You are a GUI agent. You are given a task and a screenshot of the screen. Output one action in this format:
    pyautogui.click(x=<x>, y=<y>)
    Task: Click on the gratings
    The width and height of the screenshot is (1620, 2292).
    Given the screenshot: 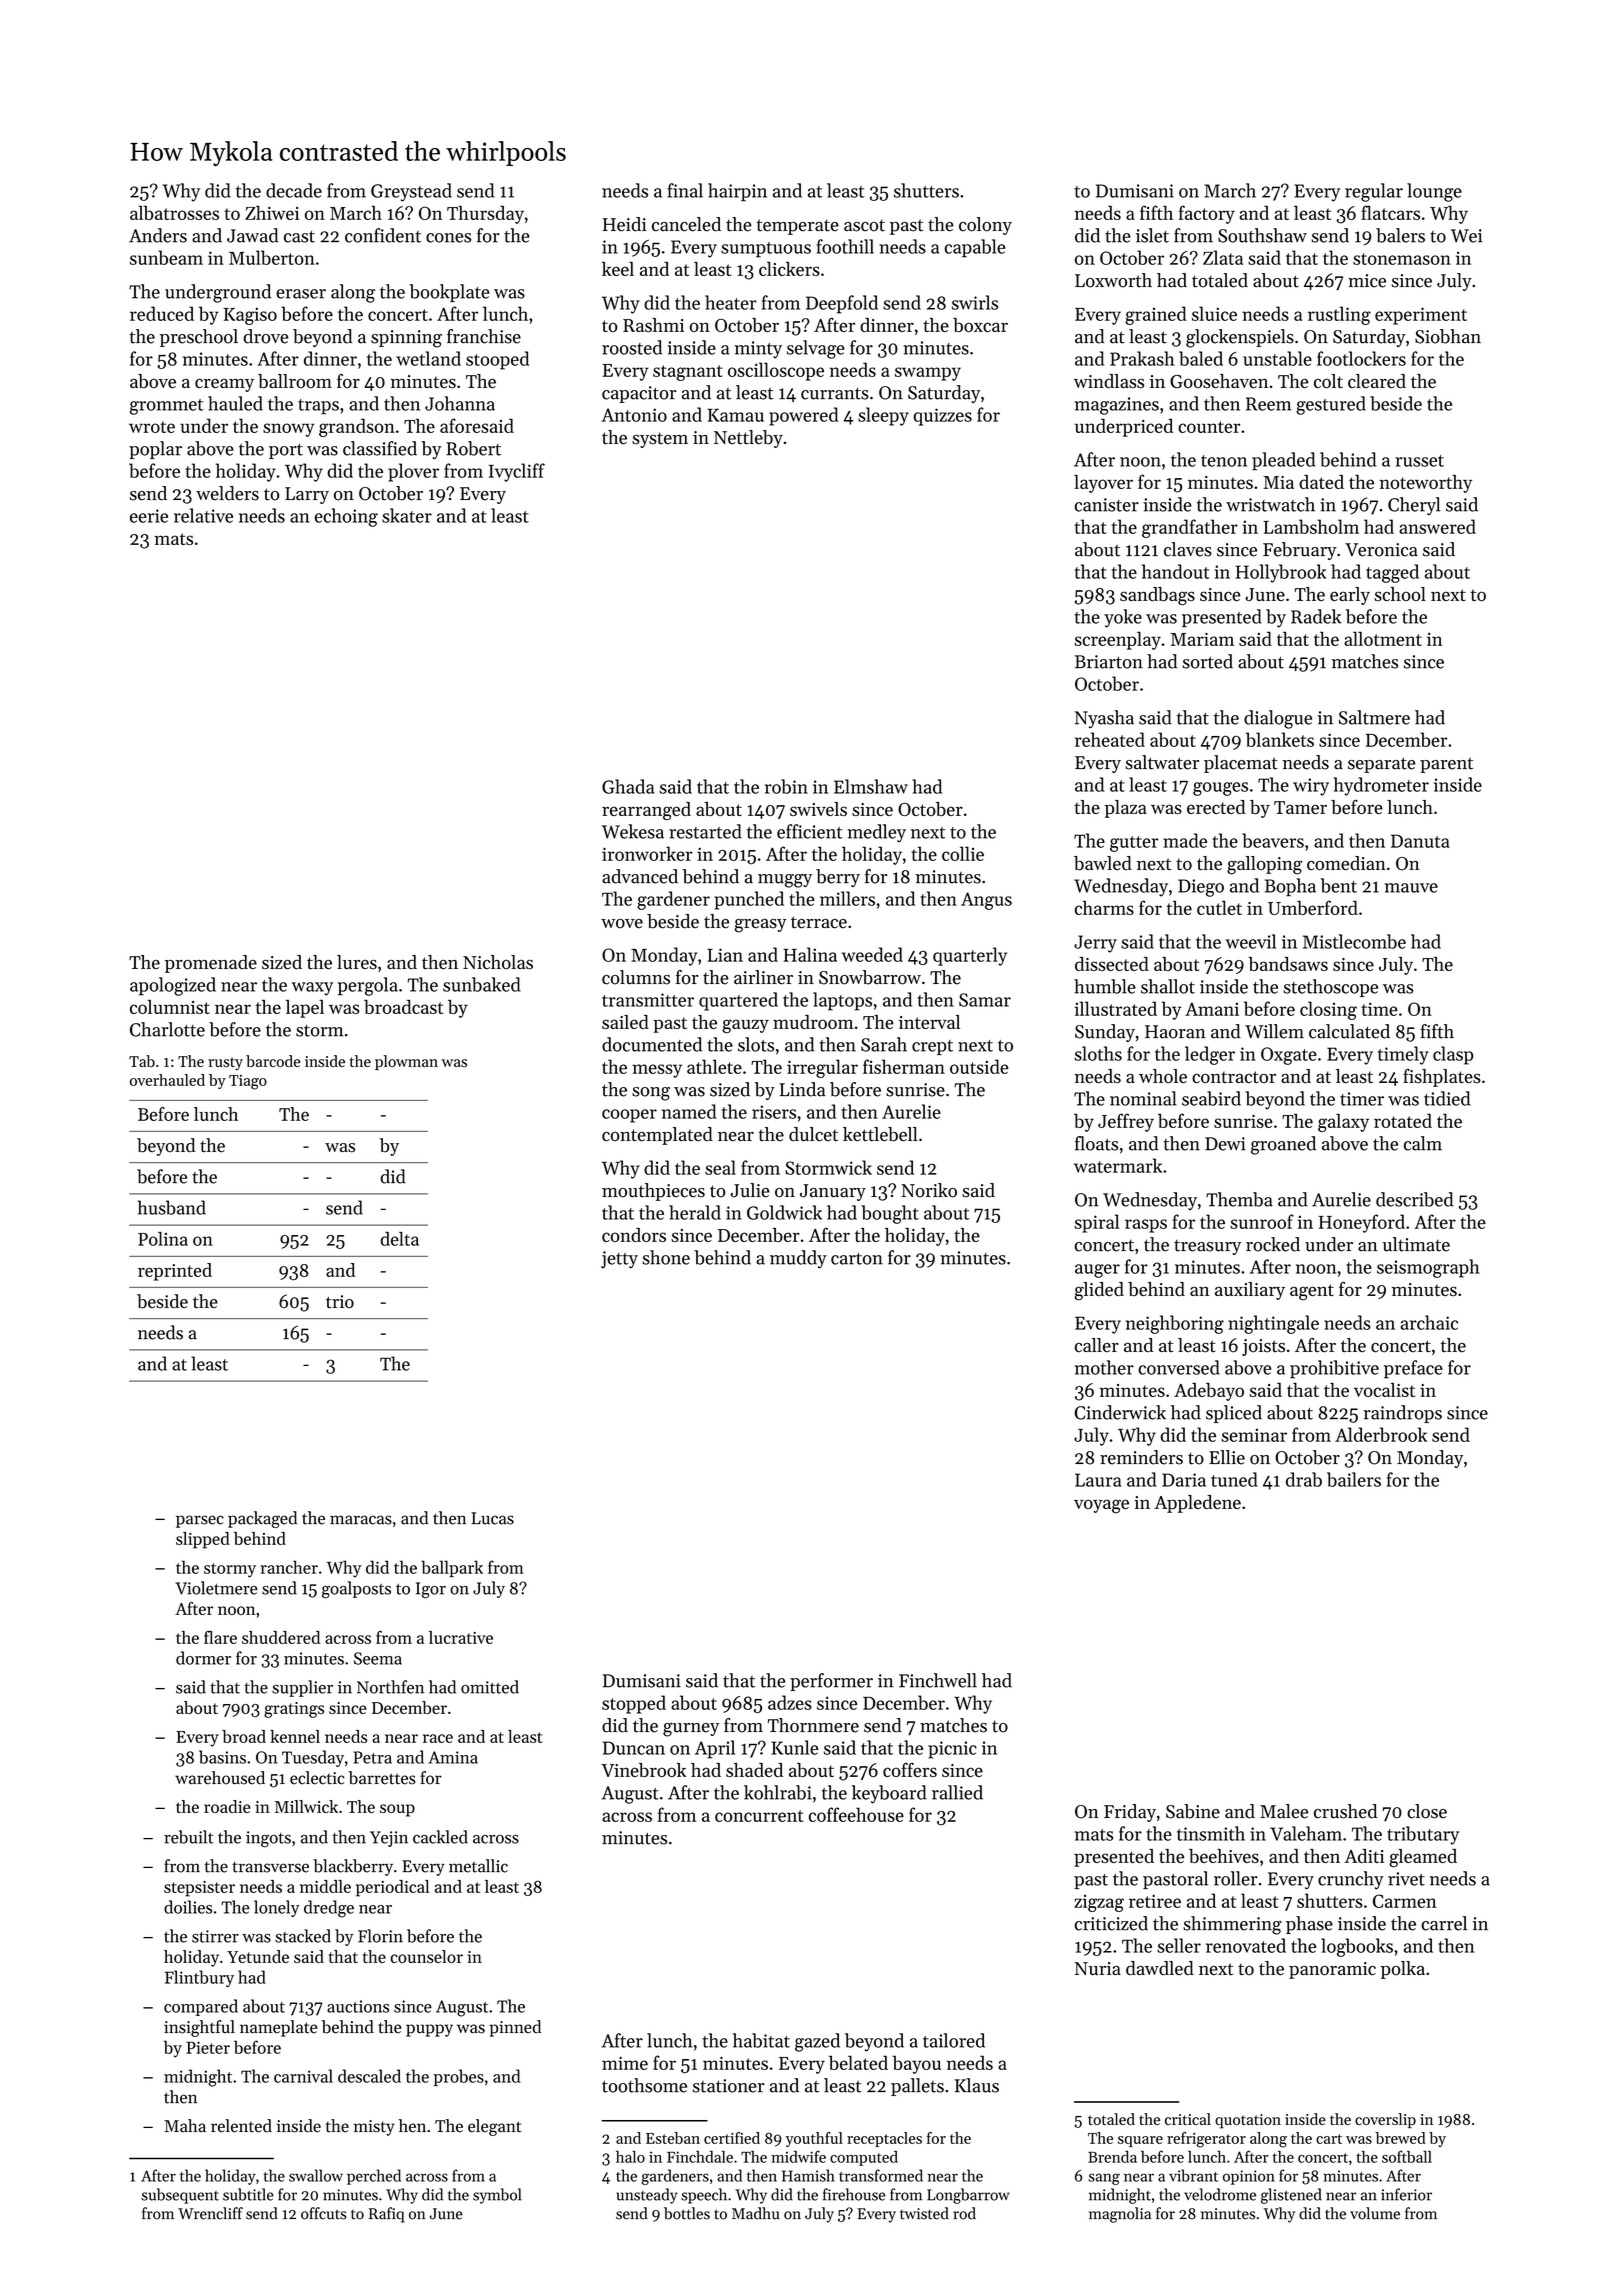 What is the action you would take?
    pyautogui.click(x=294, y=1710)
